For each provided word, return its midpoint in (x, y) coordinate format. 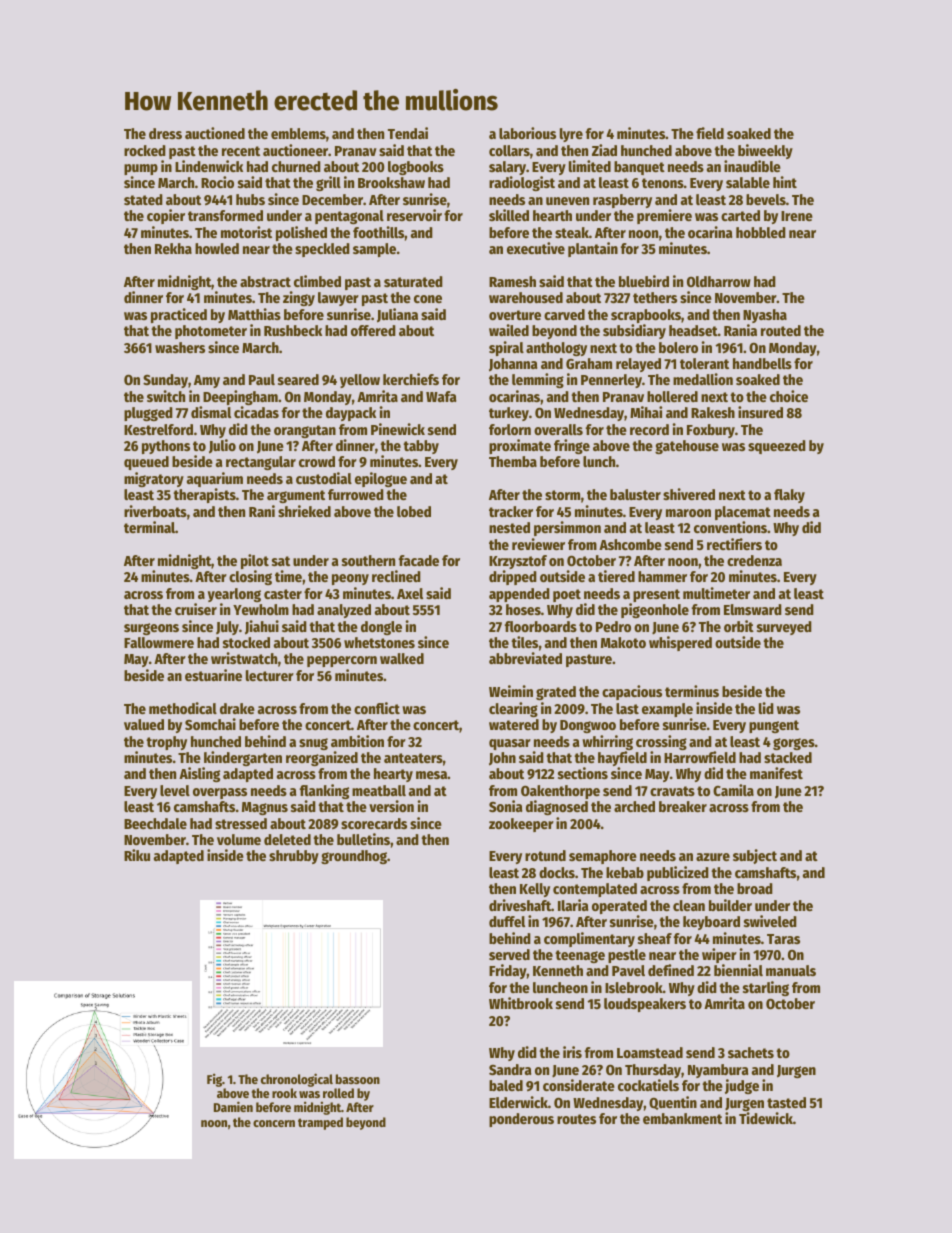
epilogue (381, 479)
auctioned (215, 133)
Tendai (408, 133)
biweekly (765, 151)
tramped (320, 1123)
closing (250, 577)
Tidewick (766, 1118)
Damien (233, 1106)
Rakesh (713, 412)
